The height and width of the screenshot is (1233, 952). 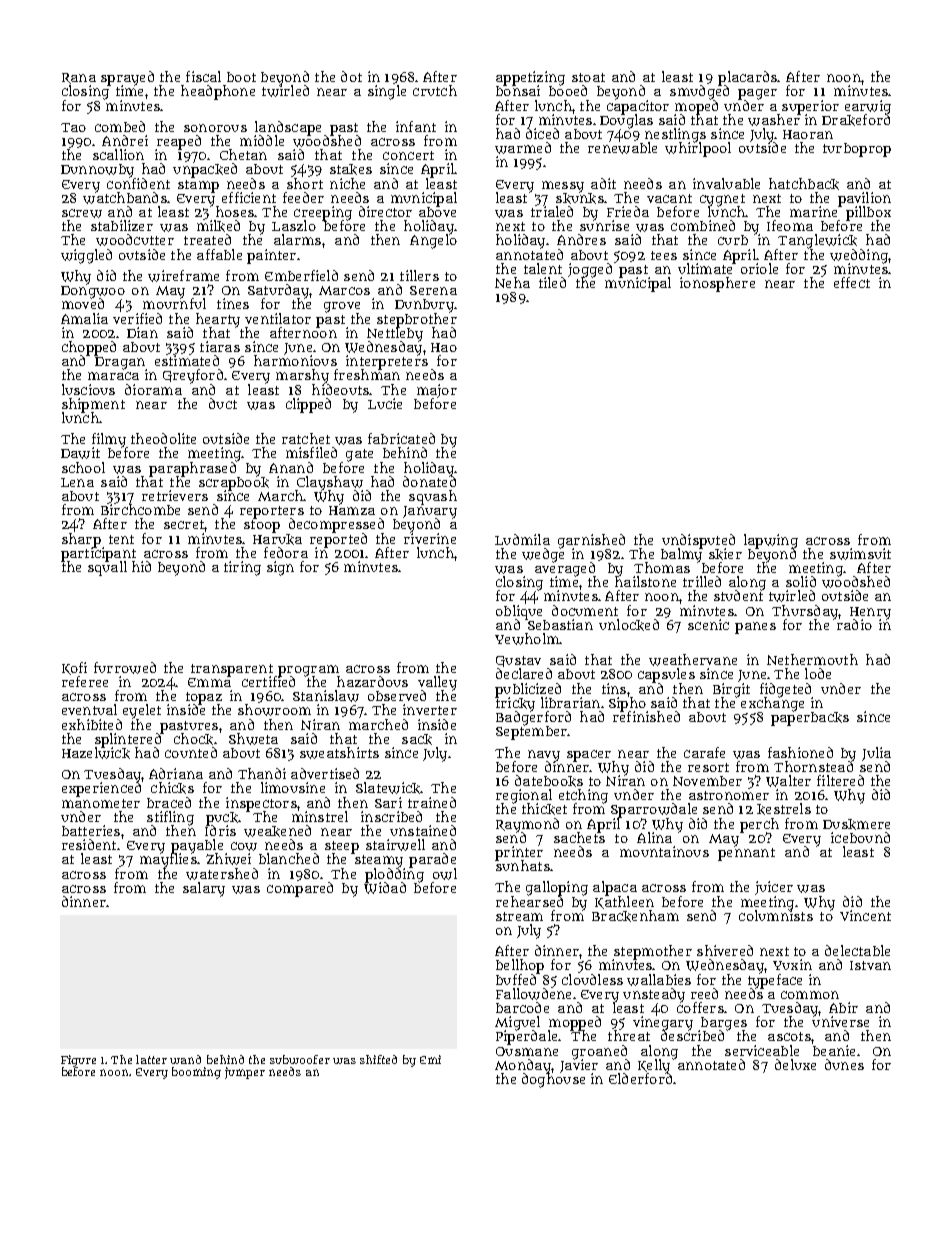 I want to click on Figure, so click(x=78, y=1061).
